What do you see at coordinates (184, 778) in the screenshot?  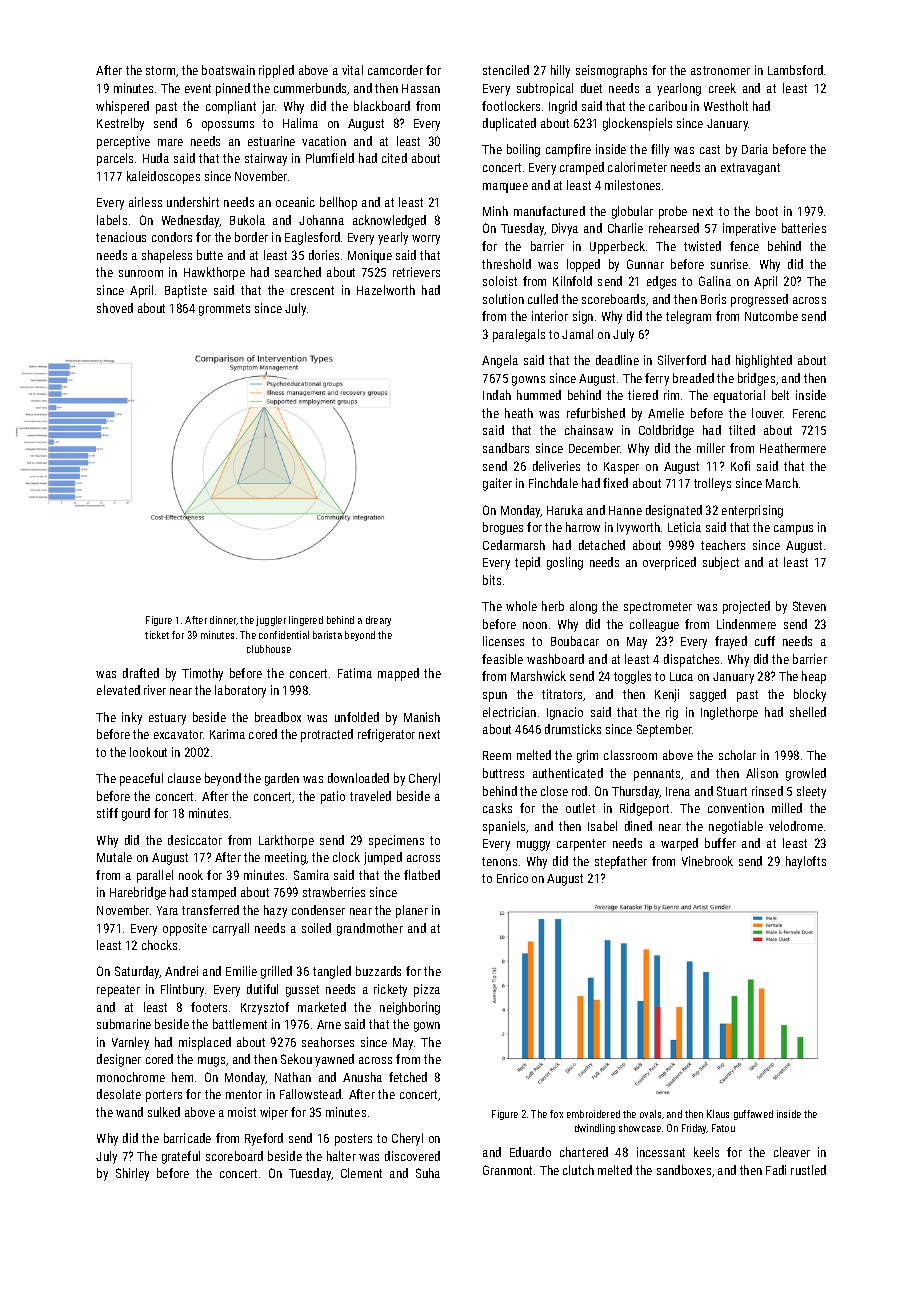 I see `clause` at bounding box center [184, 778].
